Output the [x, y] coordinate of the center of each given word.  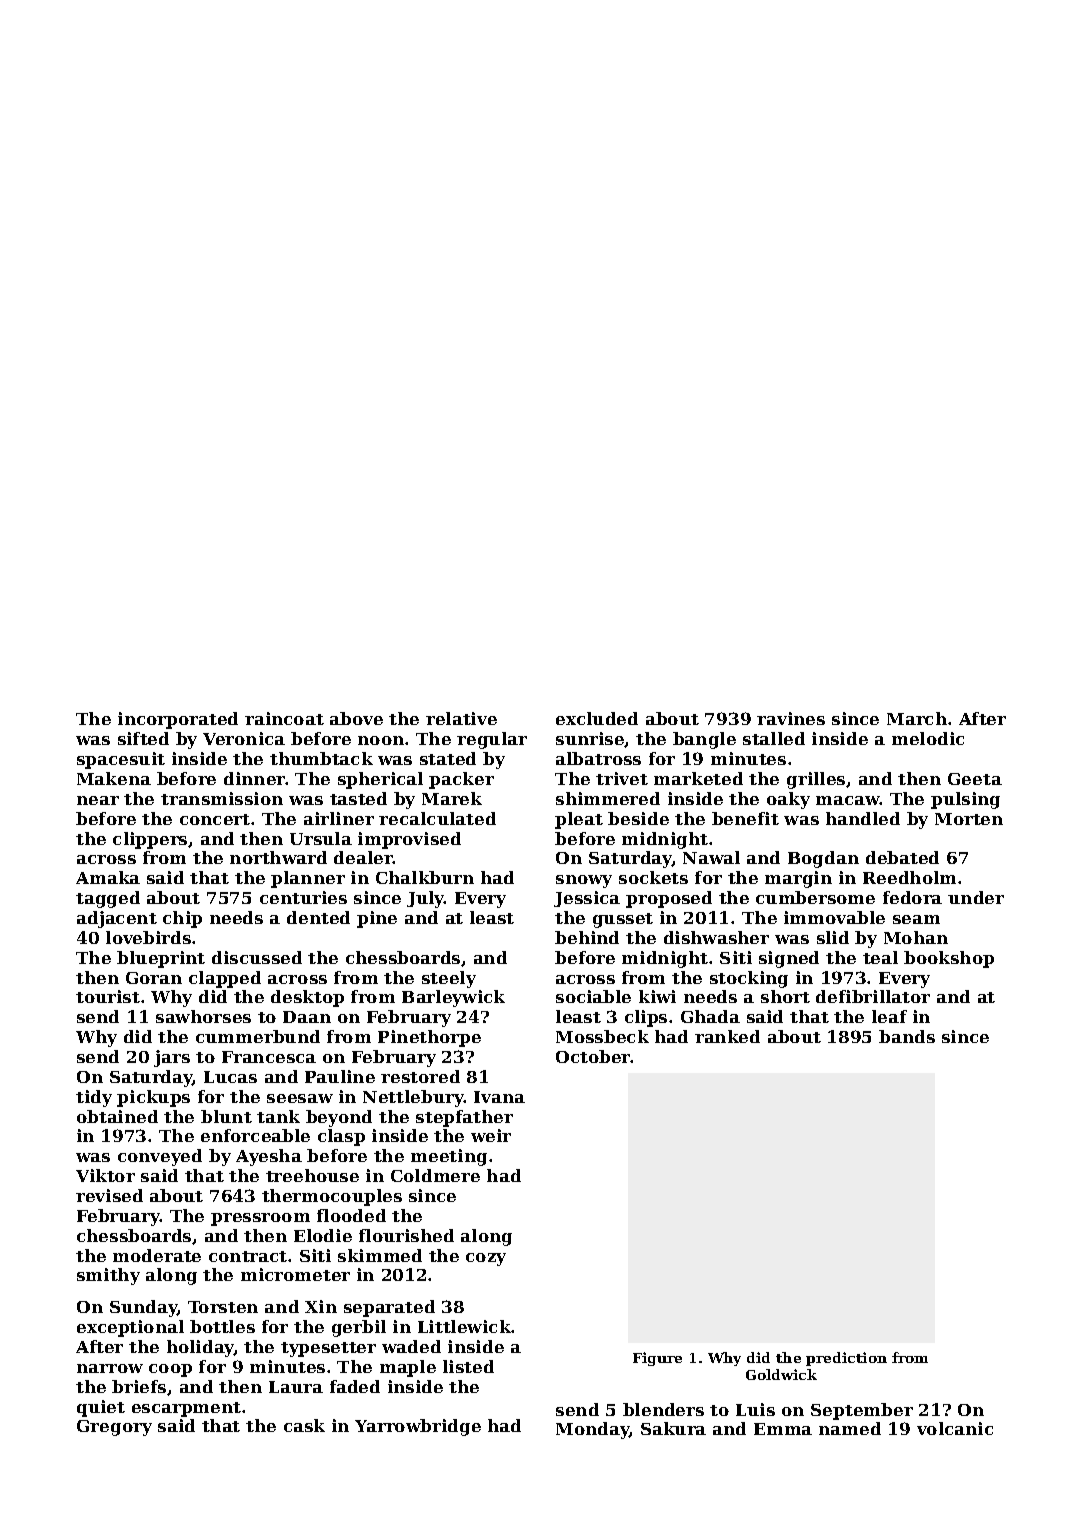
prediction [846, 1359]
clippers [150, 840]
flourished [406, 1235]
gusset [623, 920]
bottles [222, 1326]
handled [863, 818]
